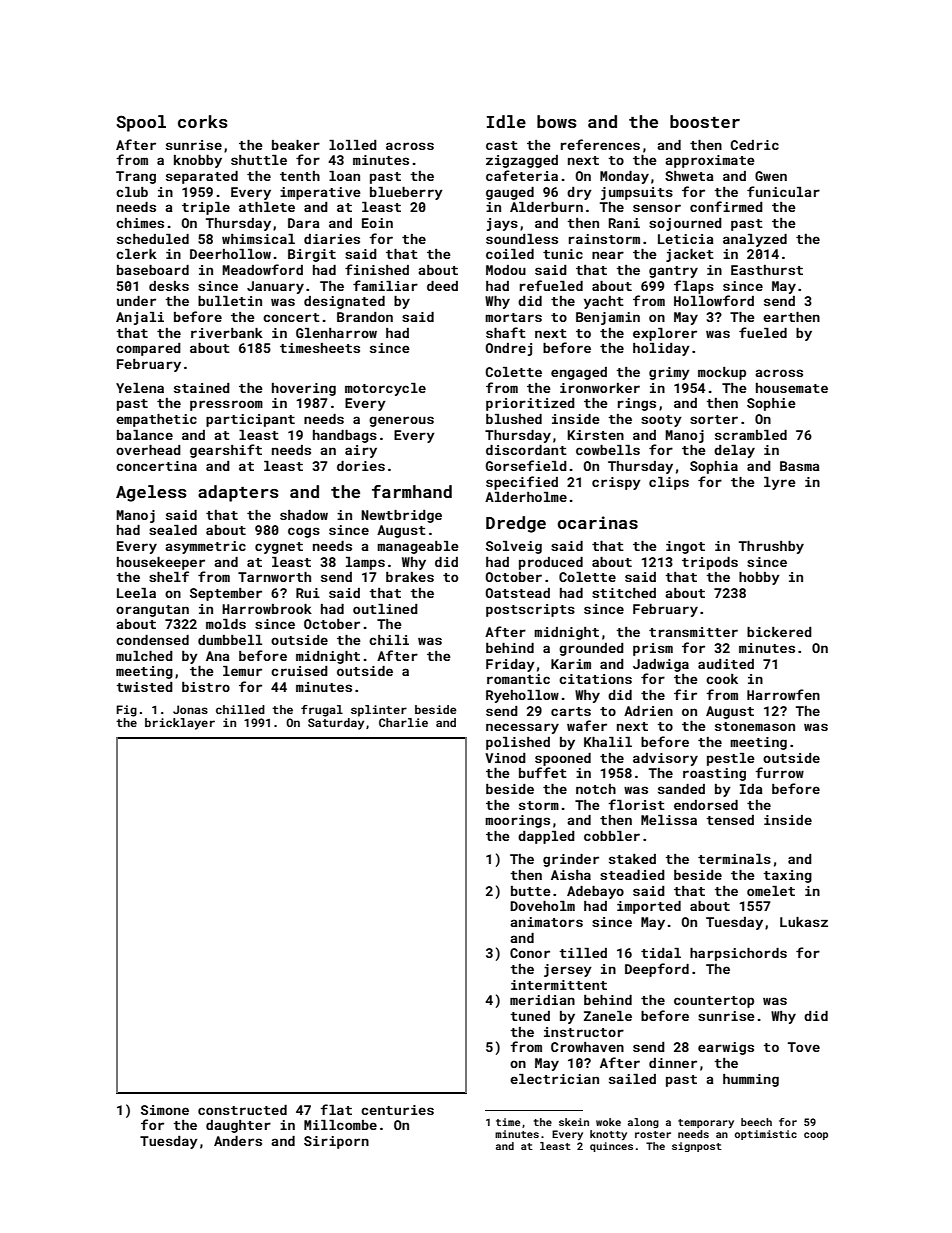  I want to click on Vinod, so click(505, 758).
